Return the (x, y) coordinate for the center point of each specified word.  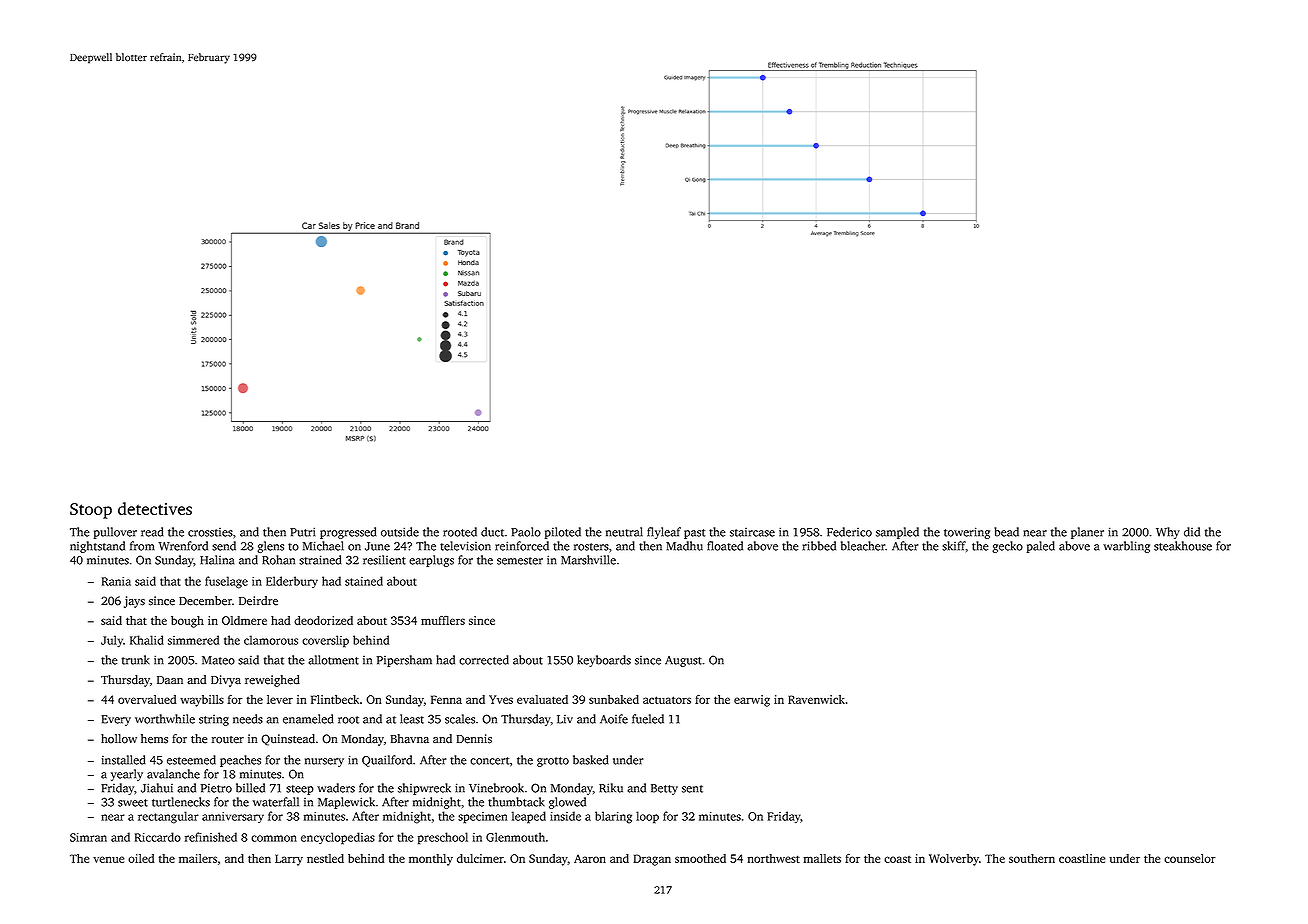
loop (647, 817)
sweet (133, 803)
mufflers (443, 620)
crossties (210, 532)
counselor (1190, 858)
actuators (667, 700)
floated (725, 546)
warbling (1126, 547)
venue (108, 859)
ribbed (819, 546)
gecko (1007, 547)
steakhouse (1183, 546)
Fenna (446, 699)
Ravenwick (816, 699)
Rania (116, 581)
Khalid (147, 640)
